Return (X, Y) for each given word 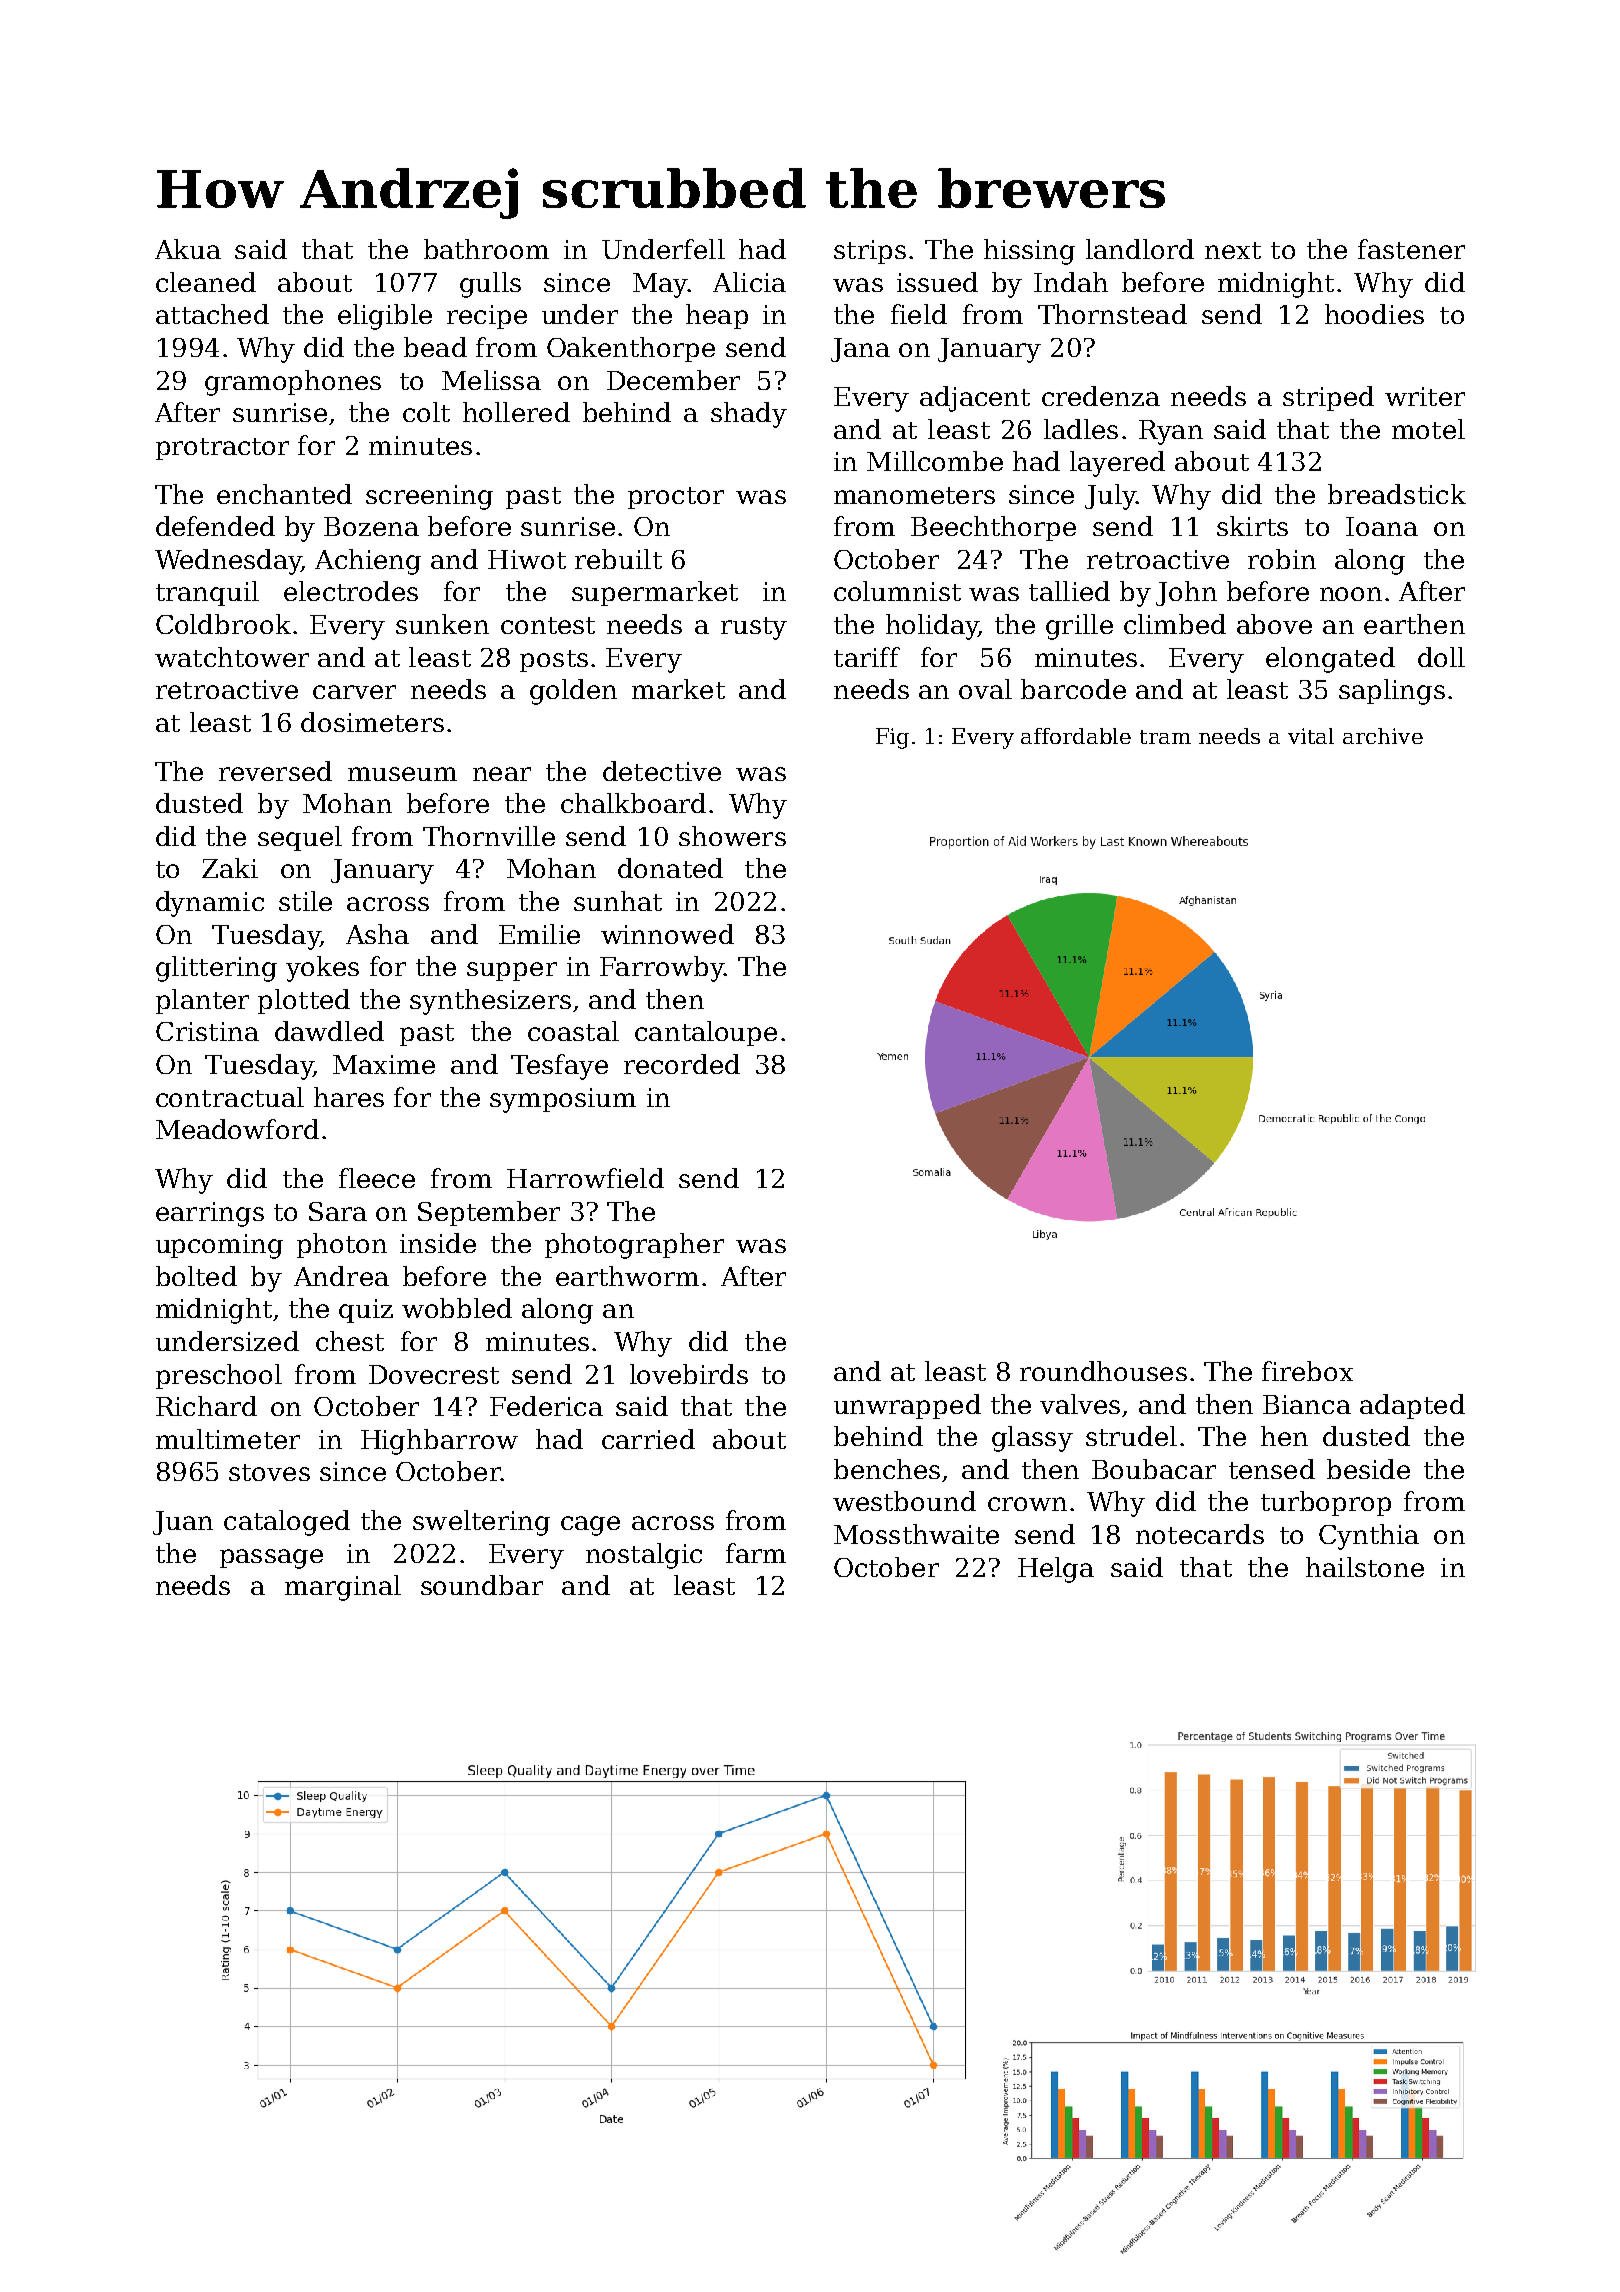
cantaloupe (706, 1033)
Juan (183, 1523)
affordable (1076, 736)
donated (670, 868)
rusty (754, 628)
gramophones (293, 383)
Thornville (489, 836)
